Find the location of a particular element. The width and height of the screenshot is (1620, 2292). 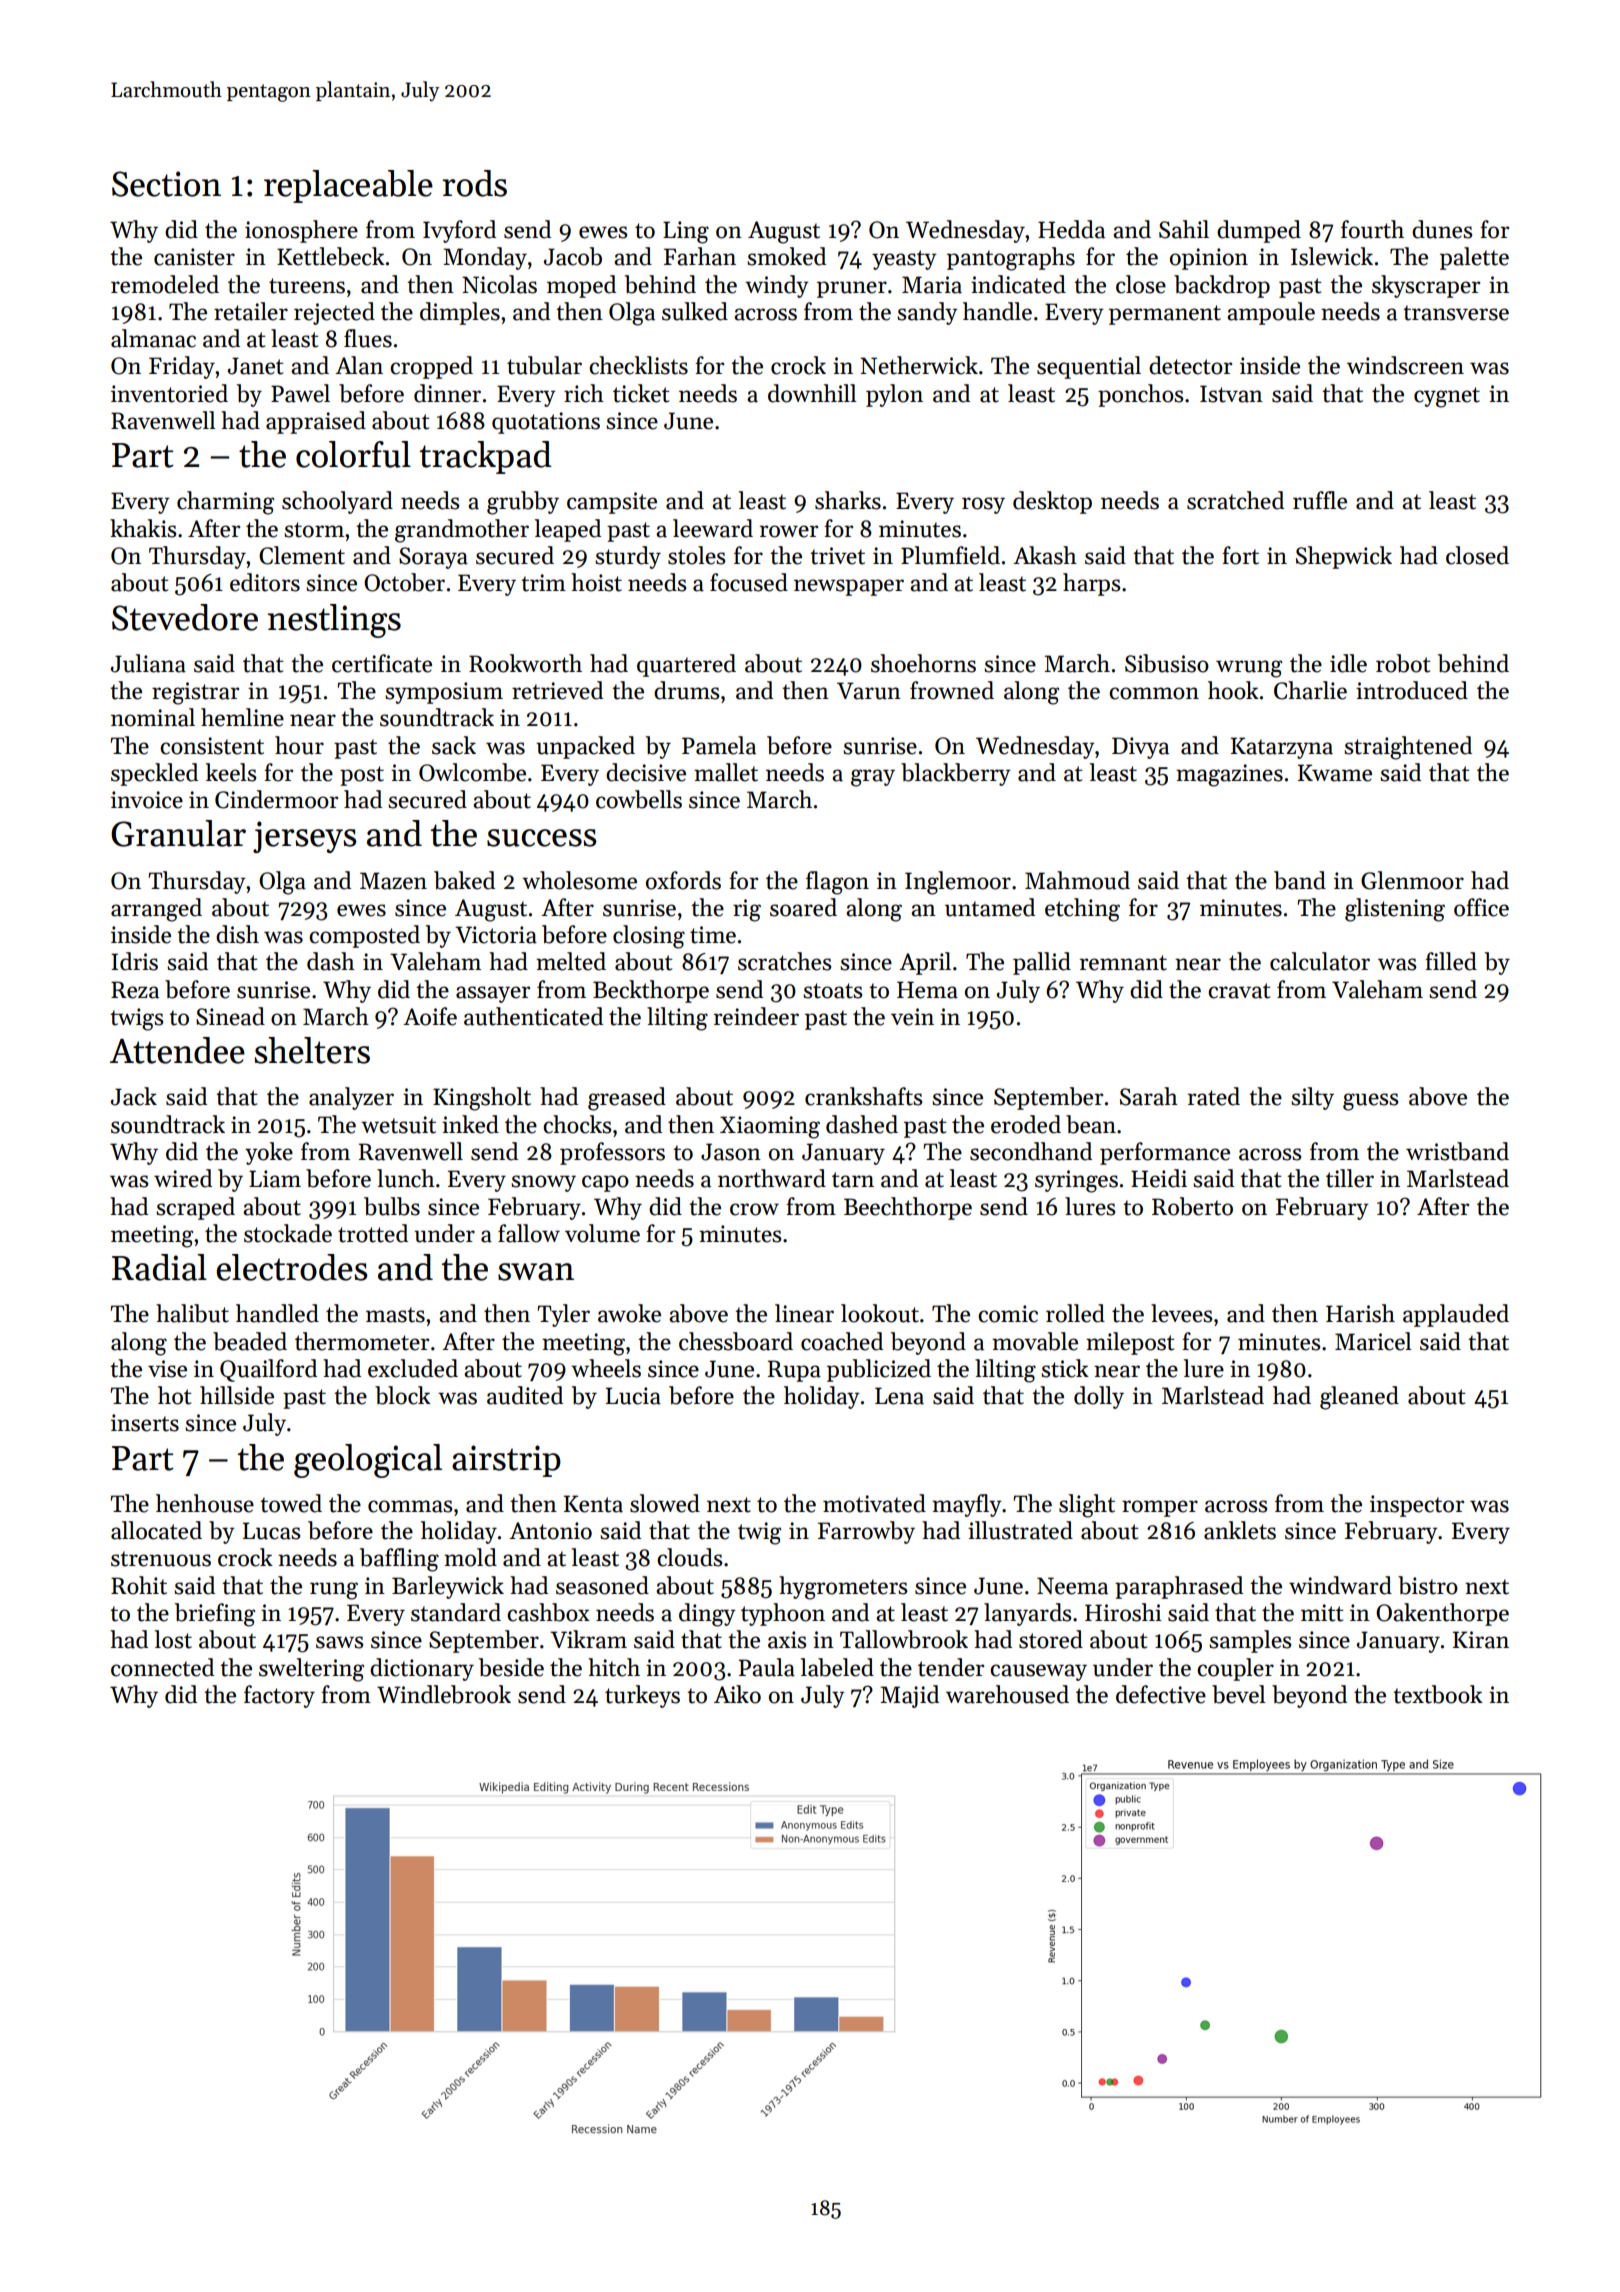

saws is located at coordinates (339, 1642).
